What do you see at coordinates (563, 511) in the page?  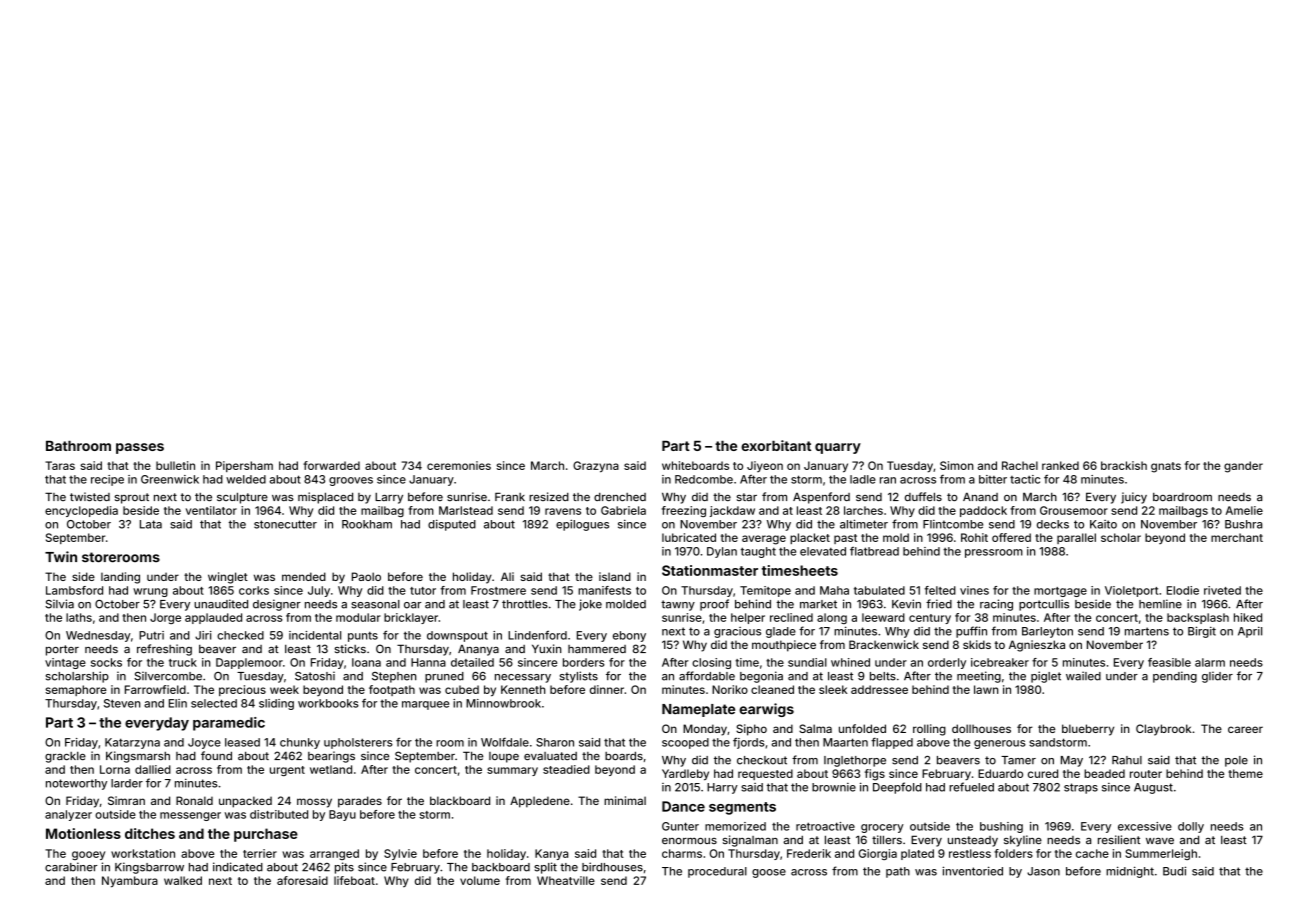 I see `ravens` at bounding box center [563, 511].
